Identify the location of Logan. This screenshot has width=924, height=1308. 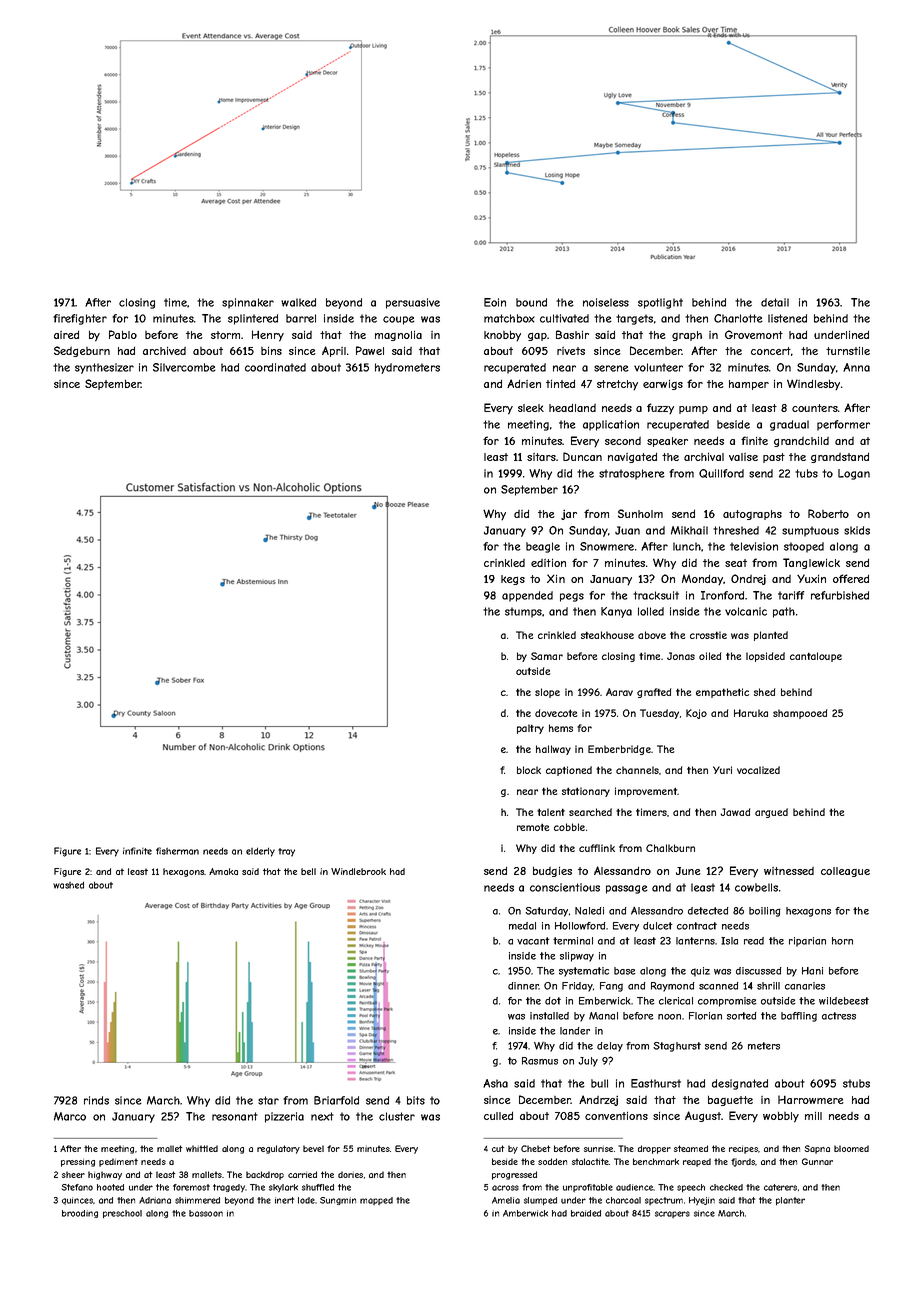
(854, 474).
